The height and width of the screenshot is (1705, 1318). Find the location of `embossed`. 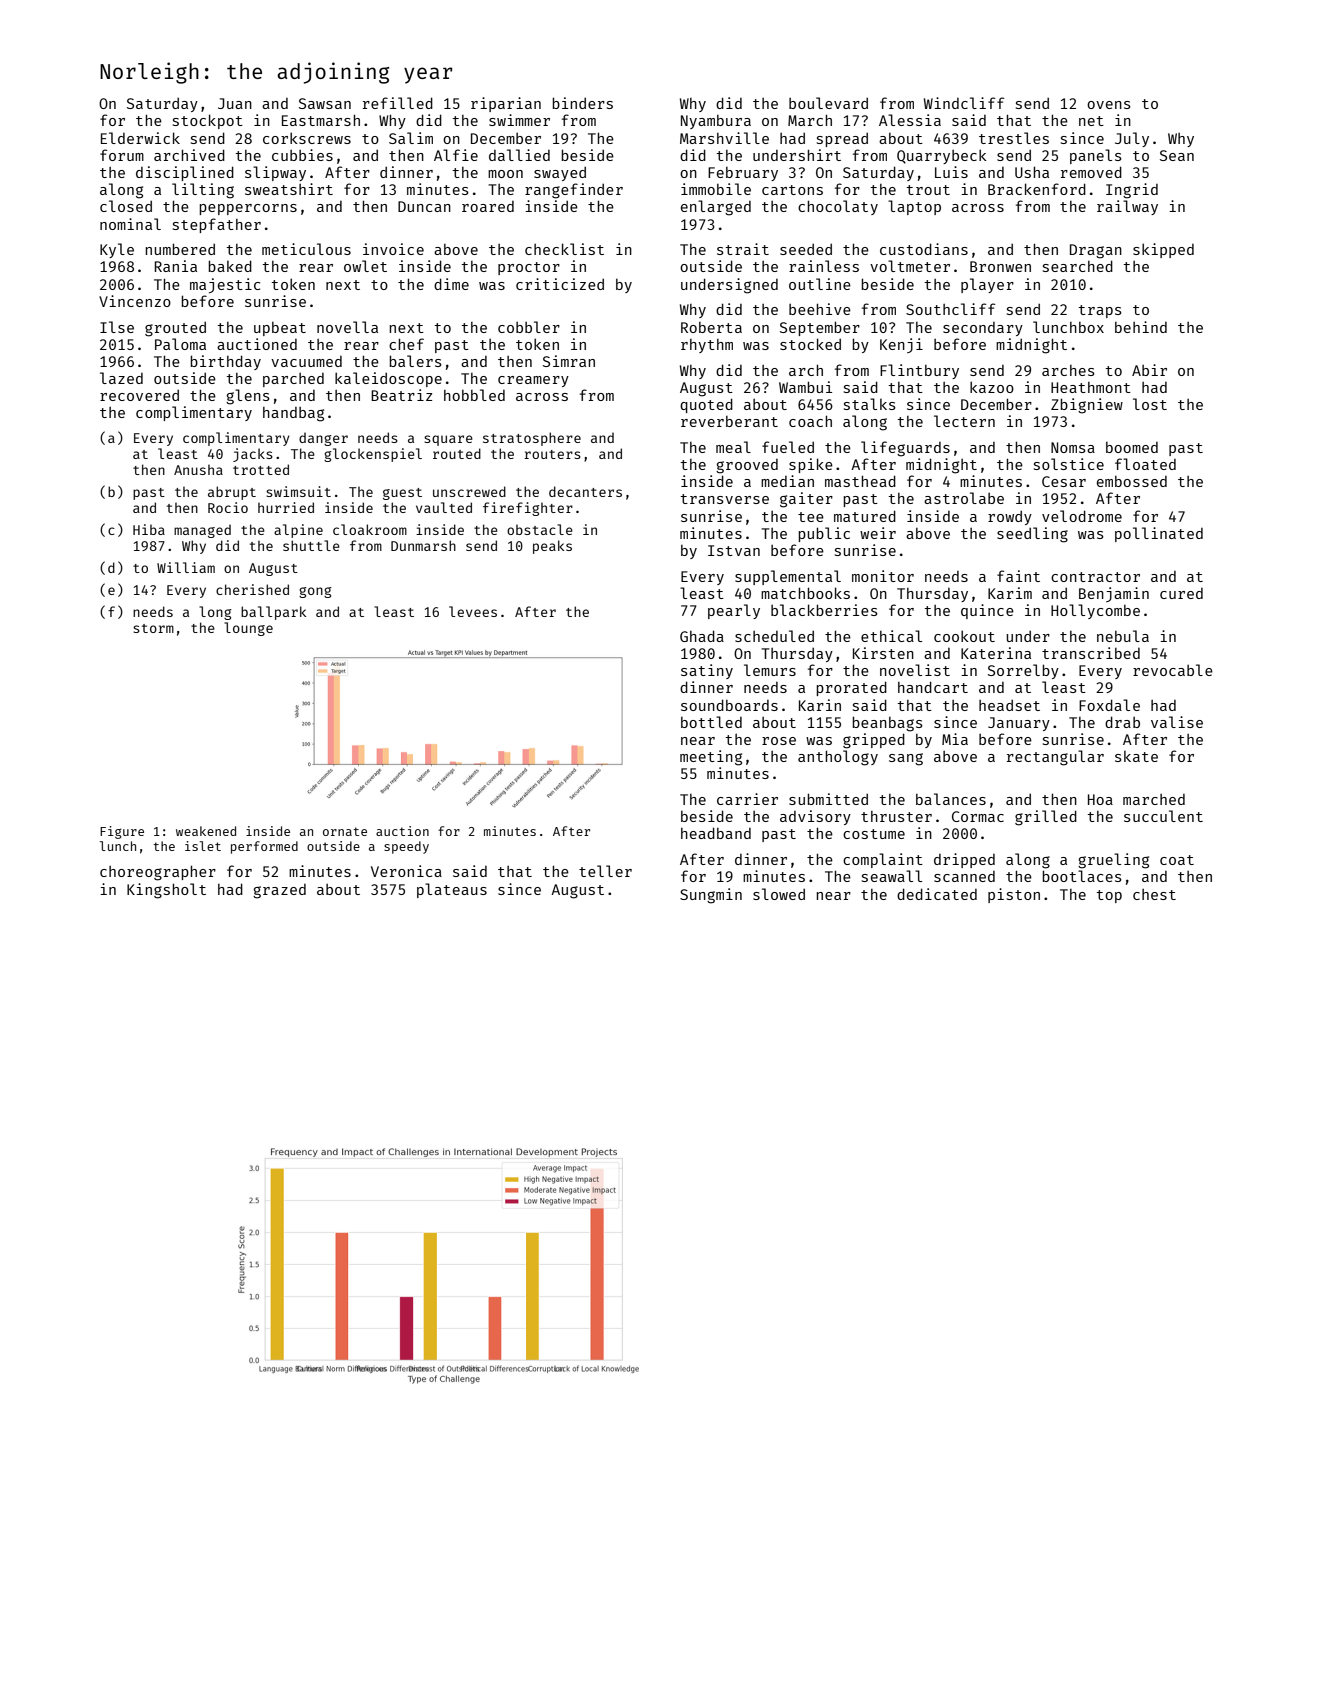

embossed is located at coordinates (1132, 481).
